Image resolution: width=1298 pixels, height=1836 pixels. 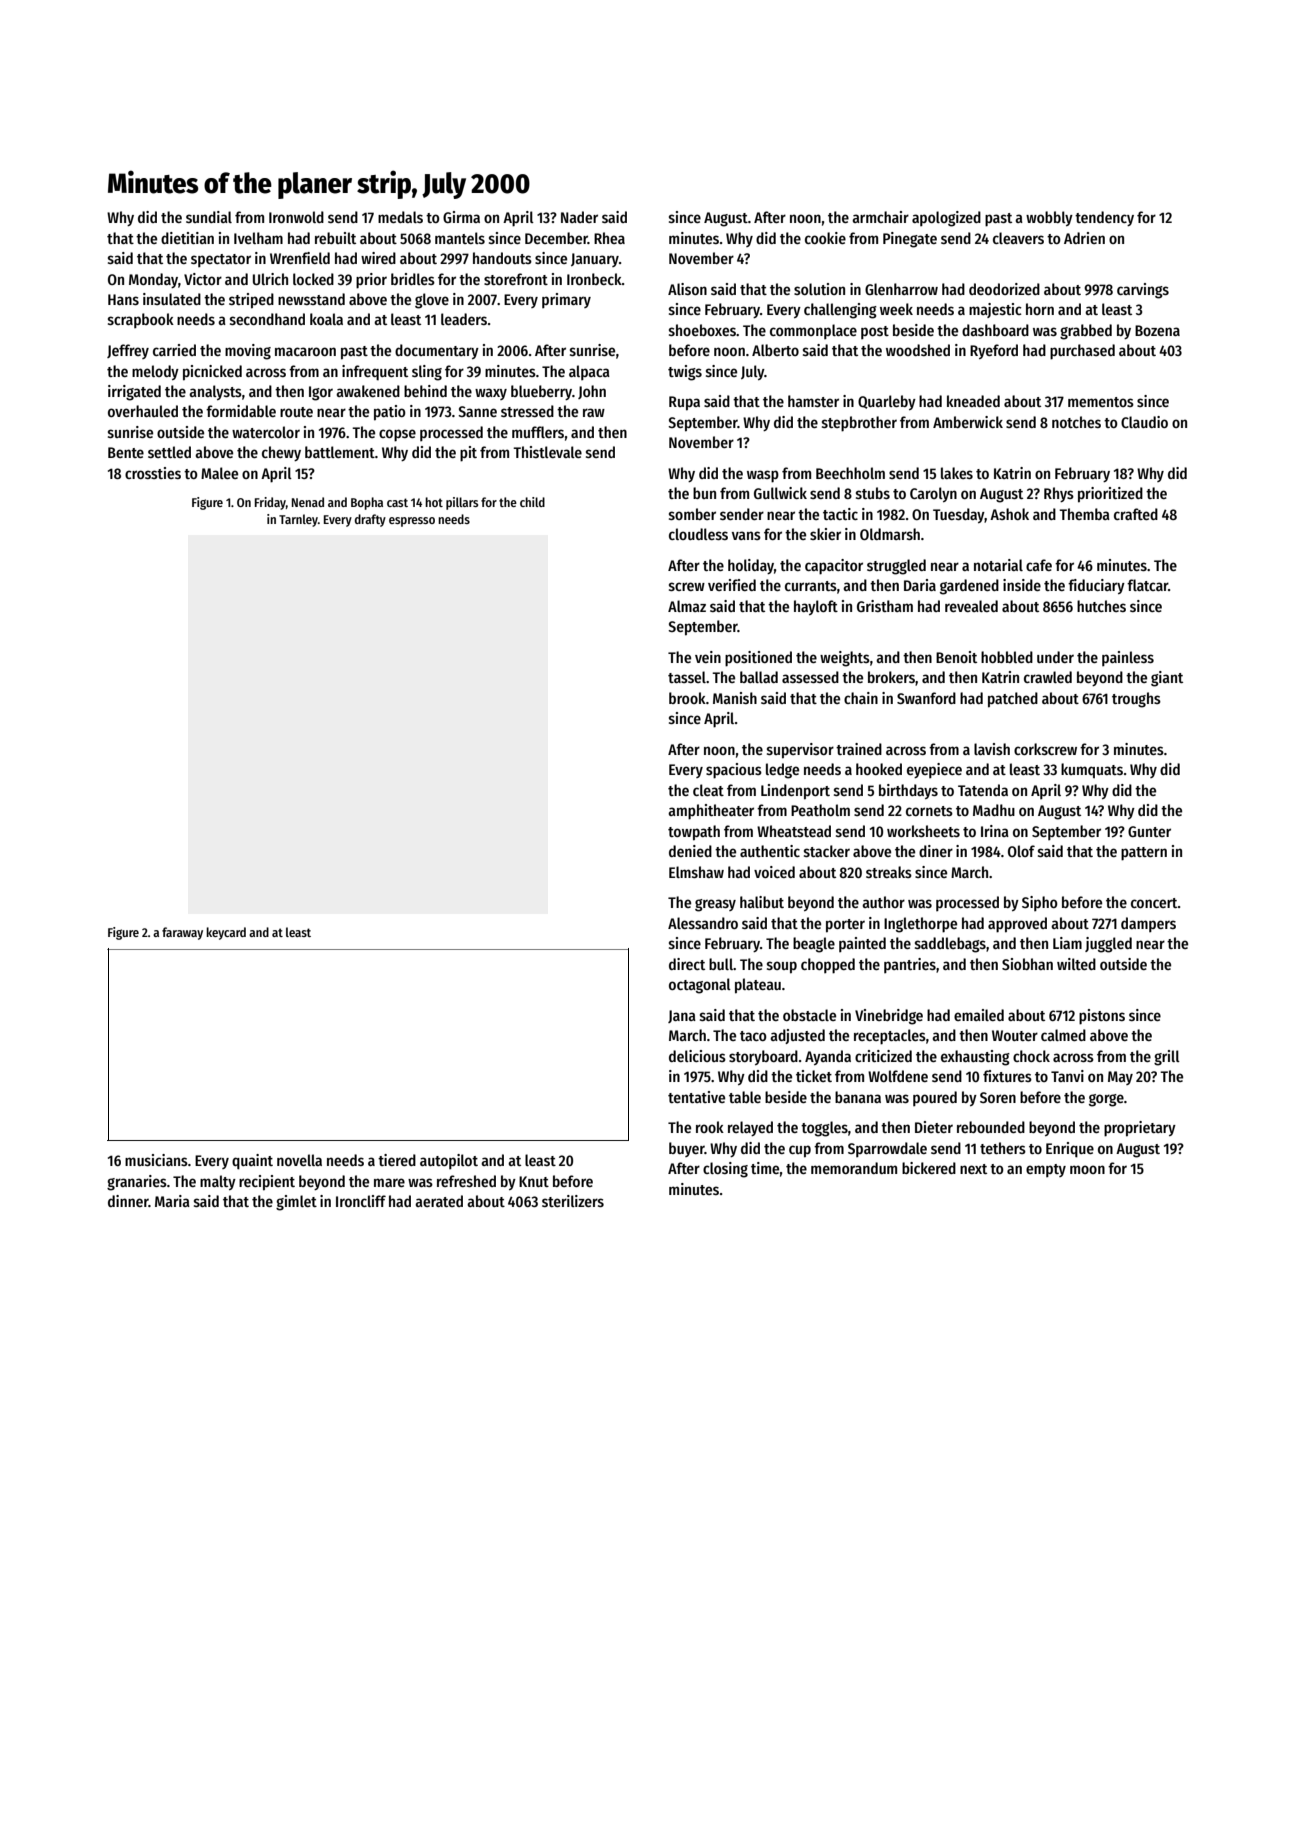 What do you see at coordinates (1049, 218) in the screenshot?
I see `wobbly` at bounding box center [1049, 218].
